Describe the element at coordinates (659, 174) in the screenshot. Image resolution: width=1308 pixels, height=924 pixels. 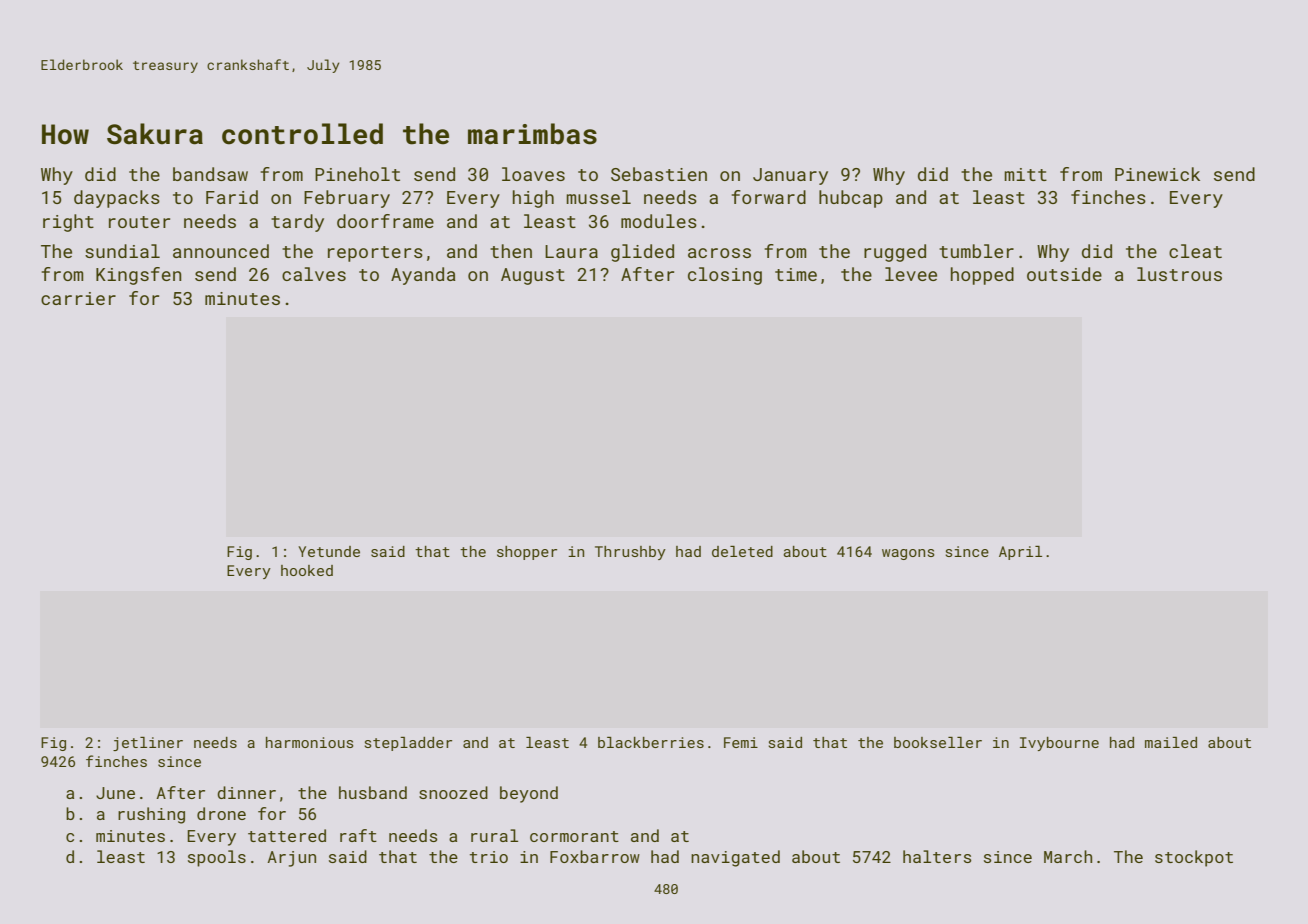
I see `Sebastien` at that location.
